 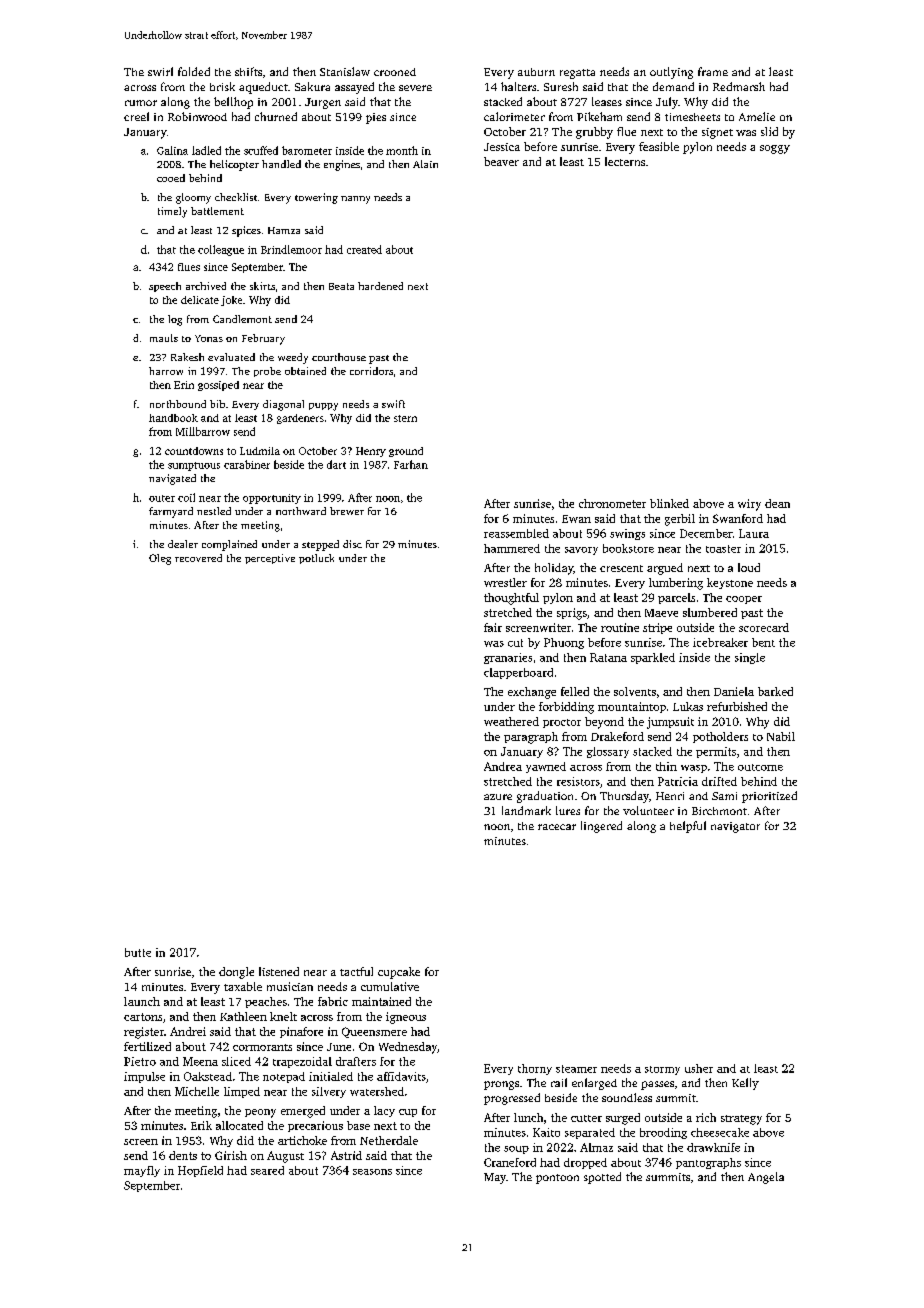 I want to click on gloomy, so click(x=193, y=198).
